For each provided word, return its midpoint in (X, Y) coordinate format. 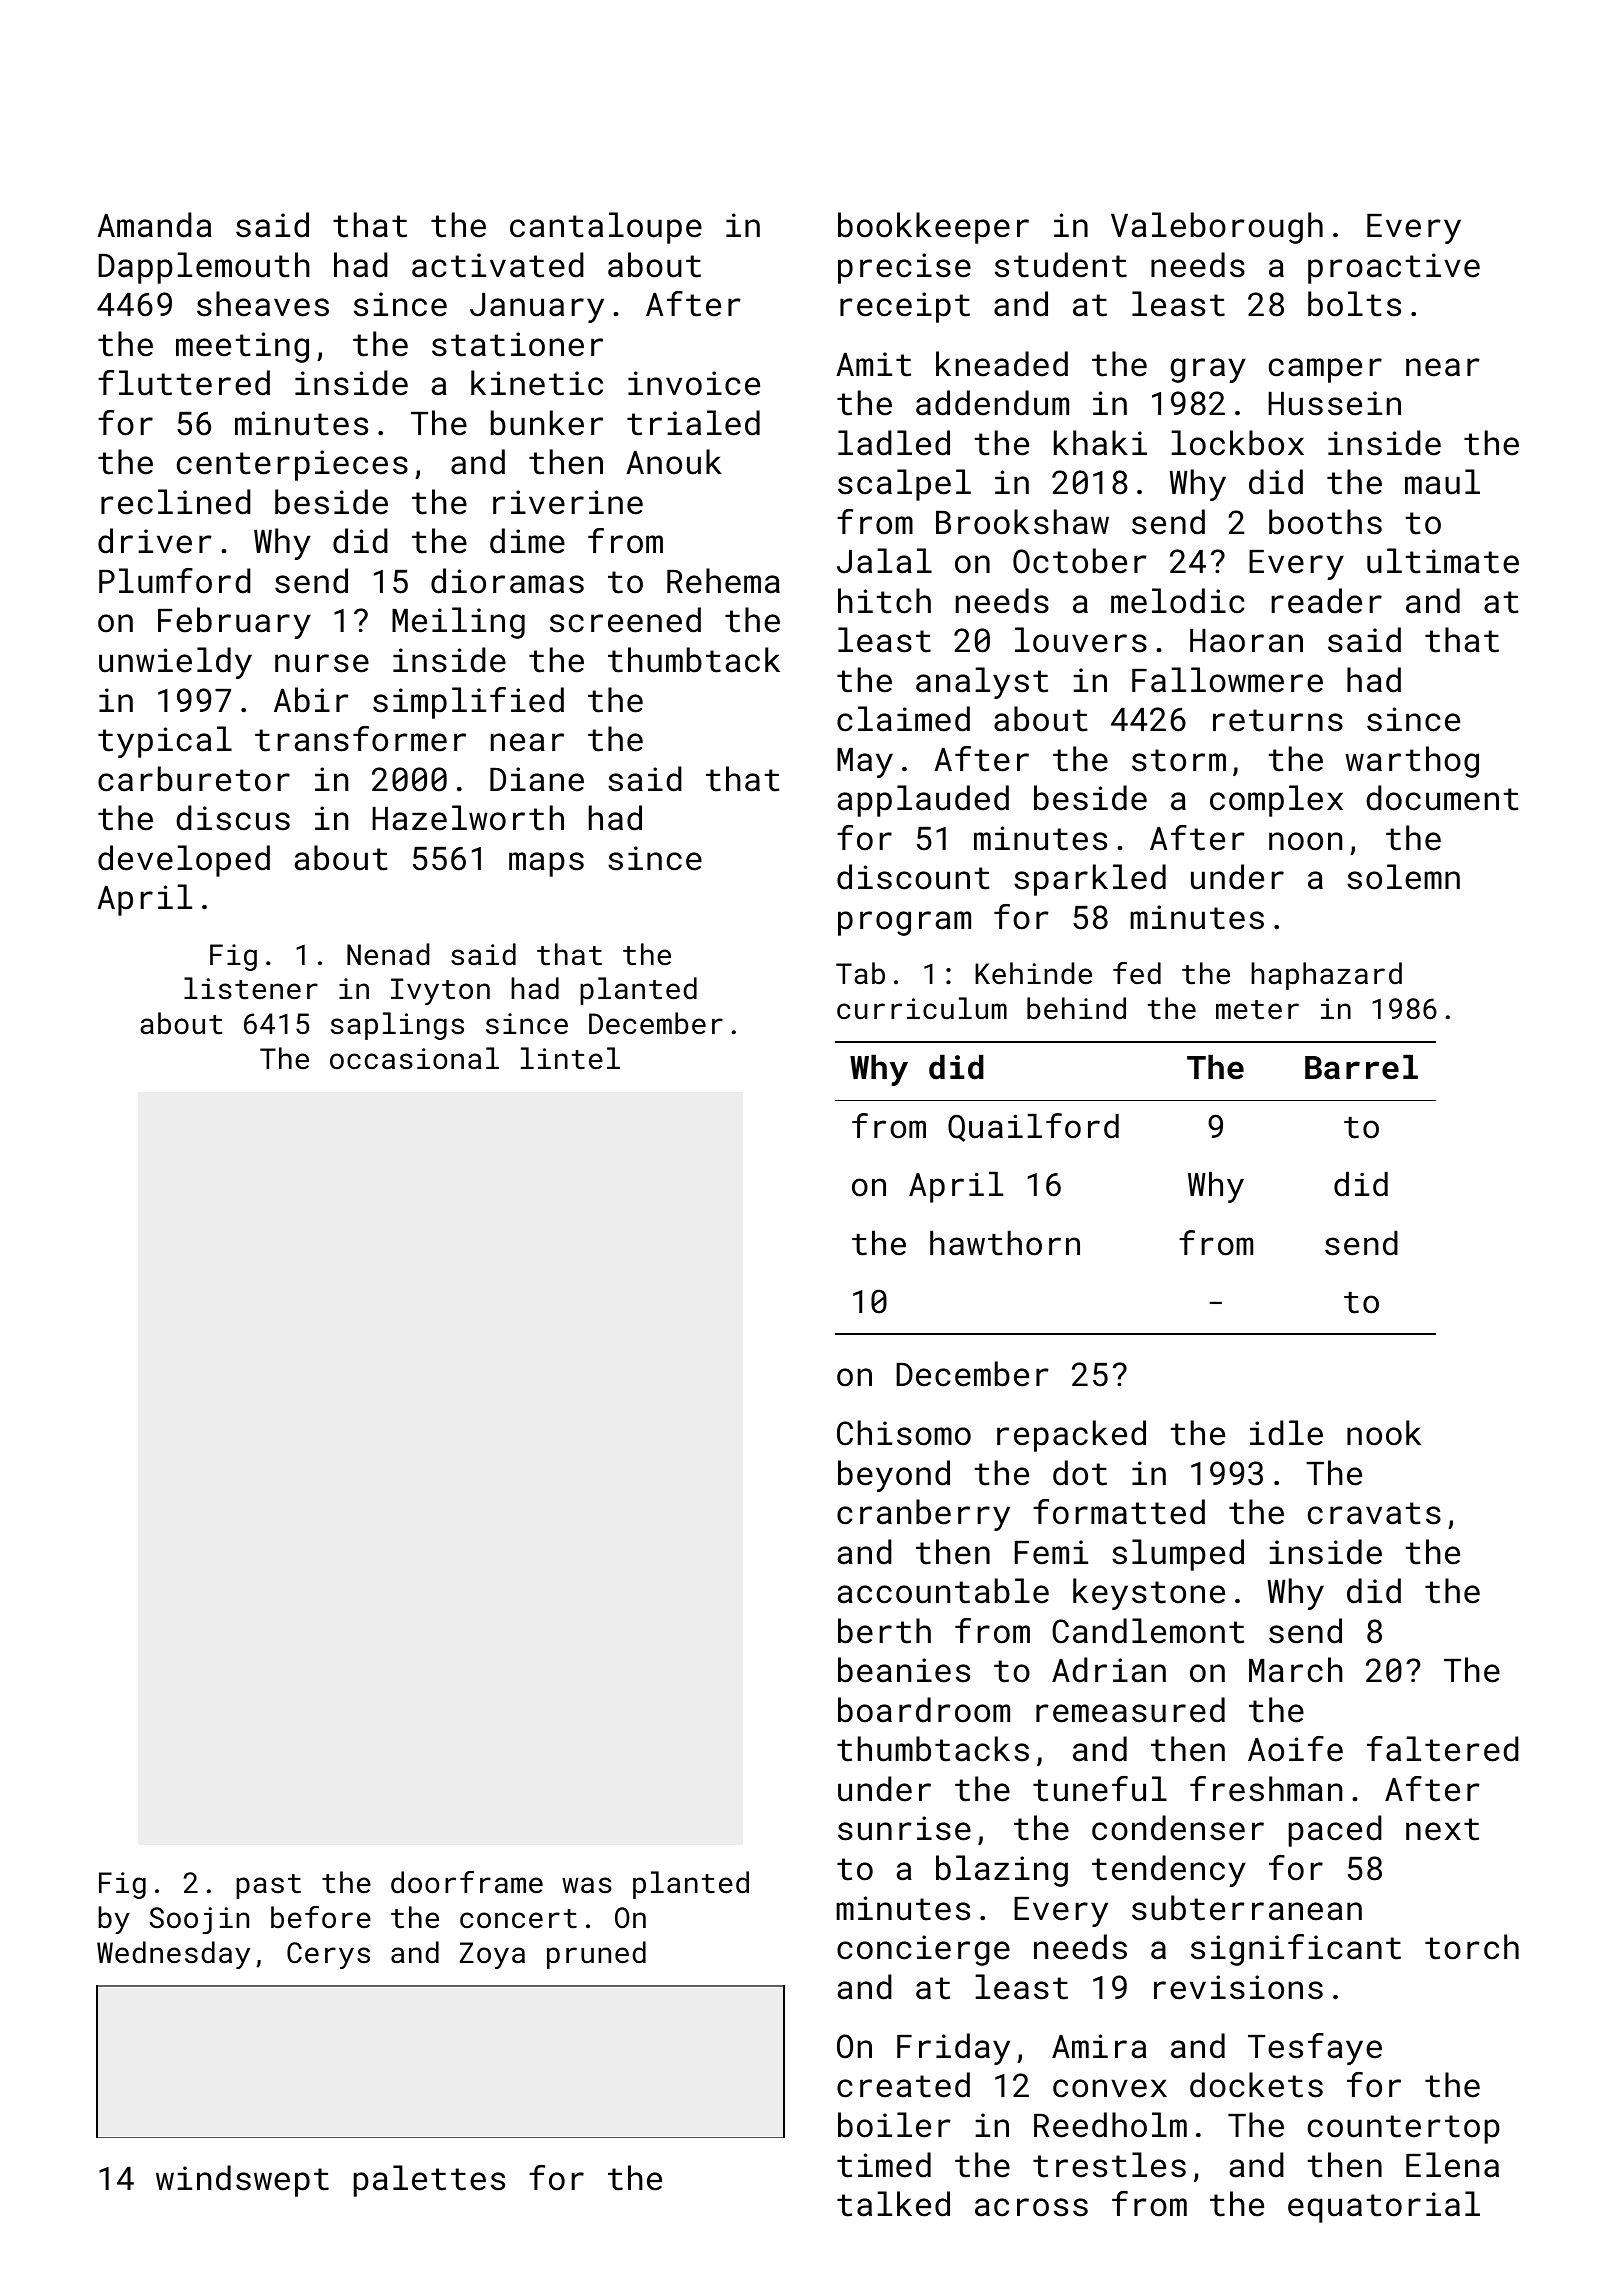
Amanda (154, 225)
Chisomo (904, 1433)
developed (184, 861)
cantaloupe (606, 228)
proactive (1394, 268)
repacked (1071, 1436)
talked (893, 2204)
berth (884, 1631)
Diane (537, 779)
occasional (414, 1058)
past (268, 1886)
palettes (429, 2181)
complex (1276, 801)
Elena (1452, 2165)
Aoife (1295, 1749)
